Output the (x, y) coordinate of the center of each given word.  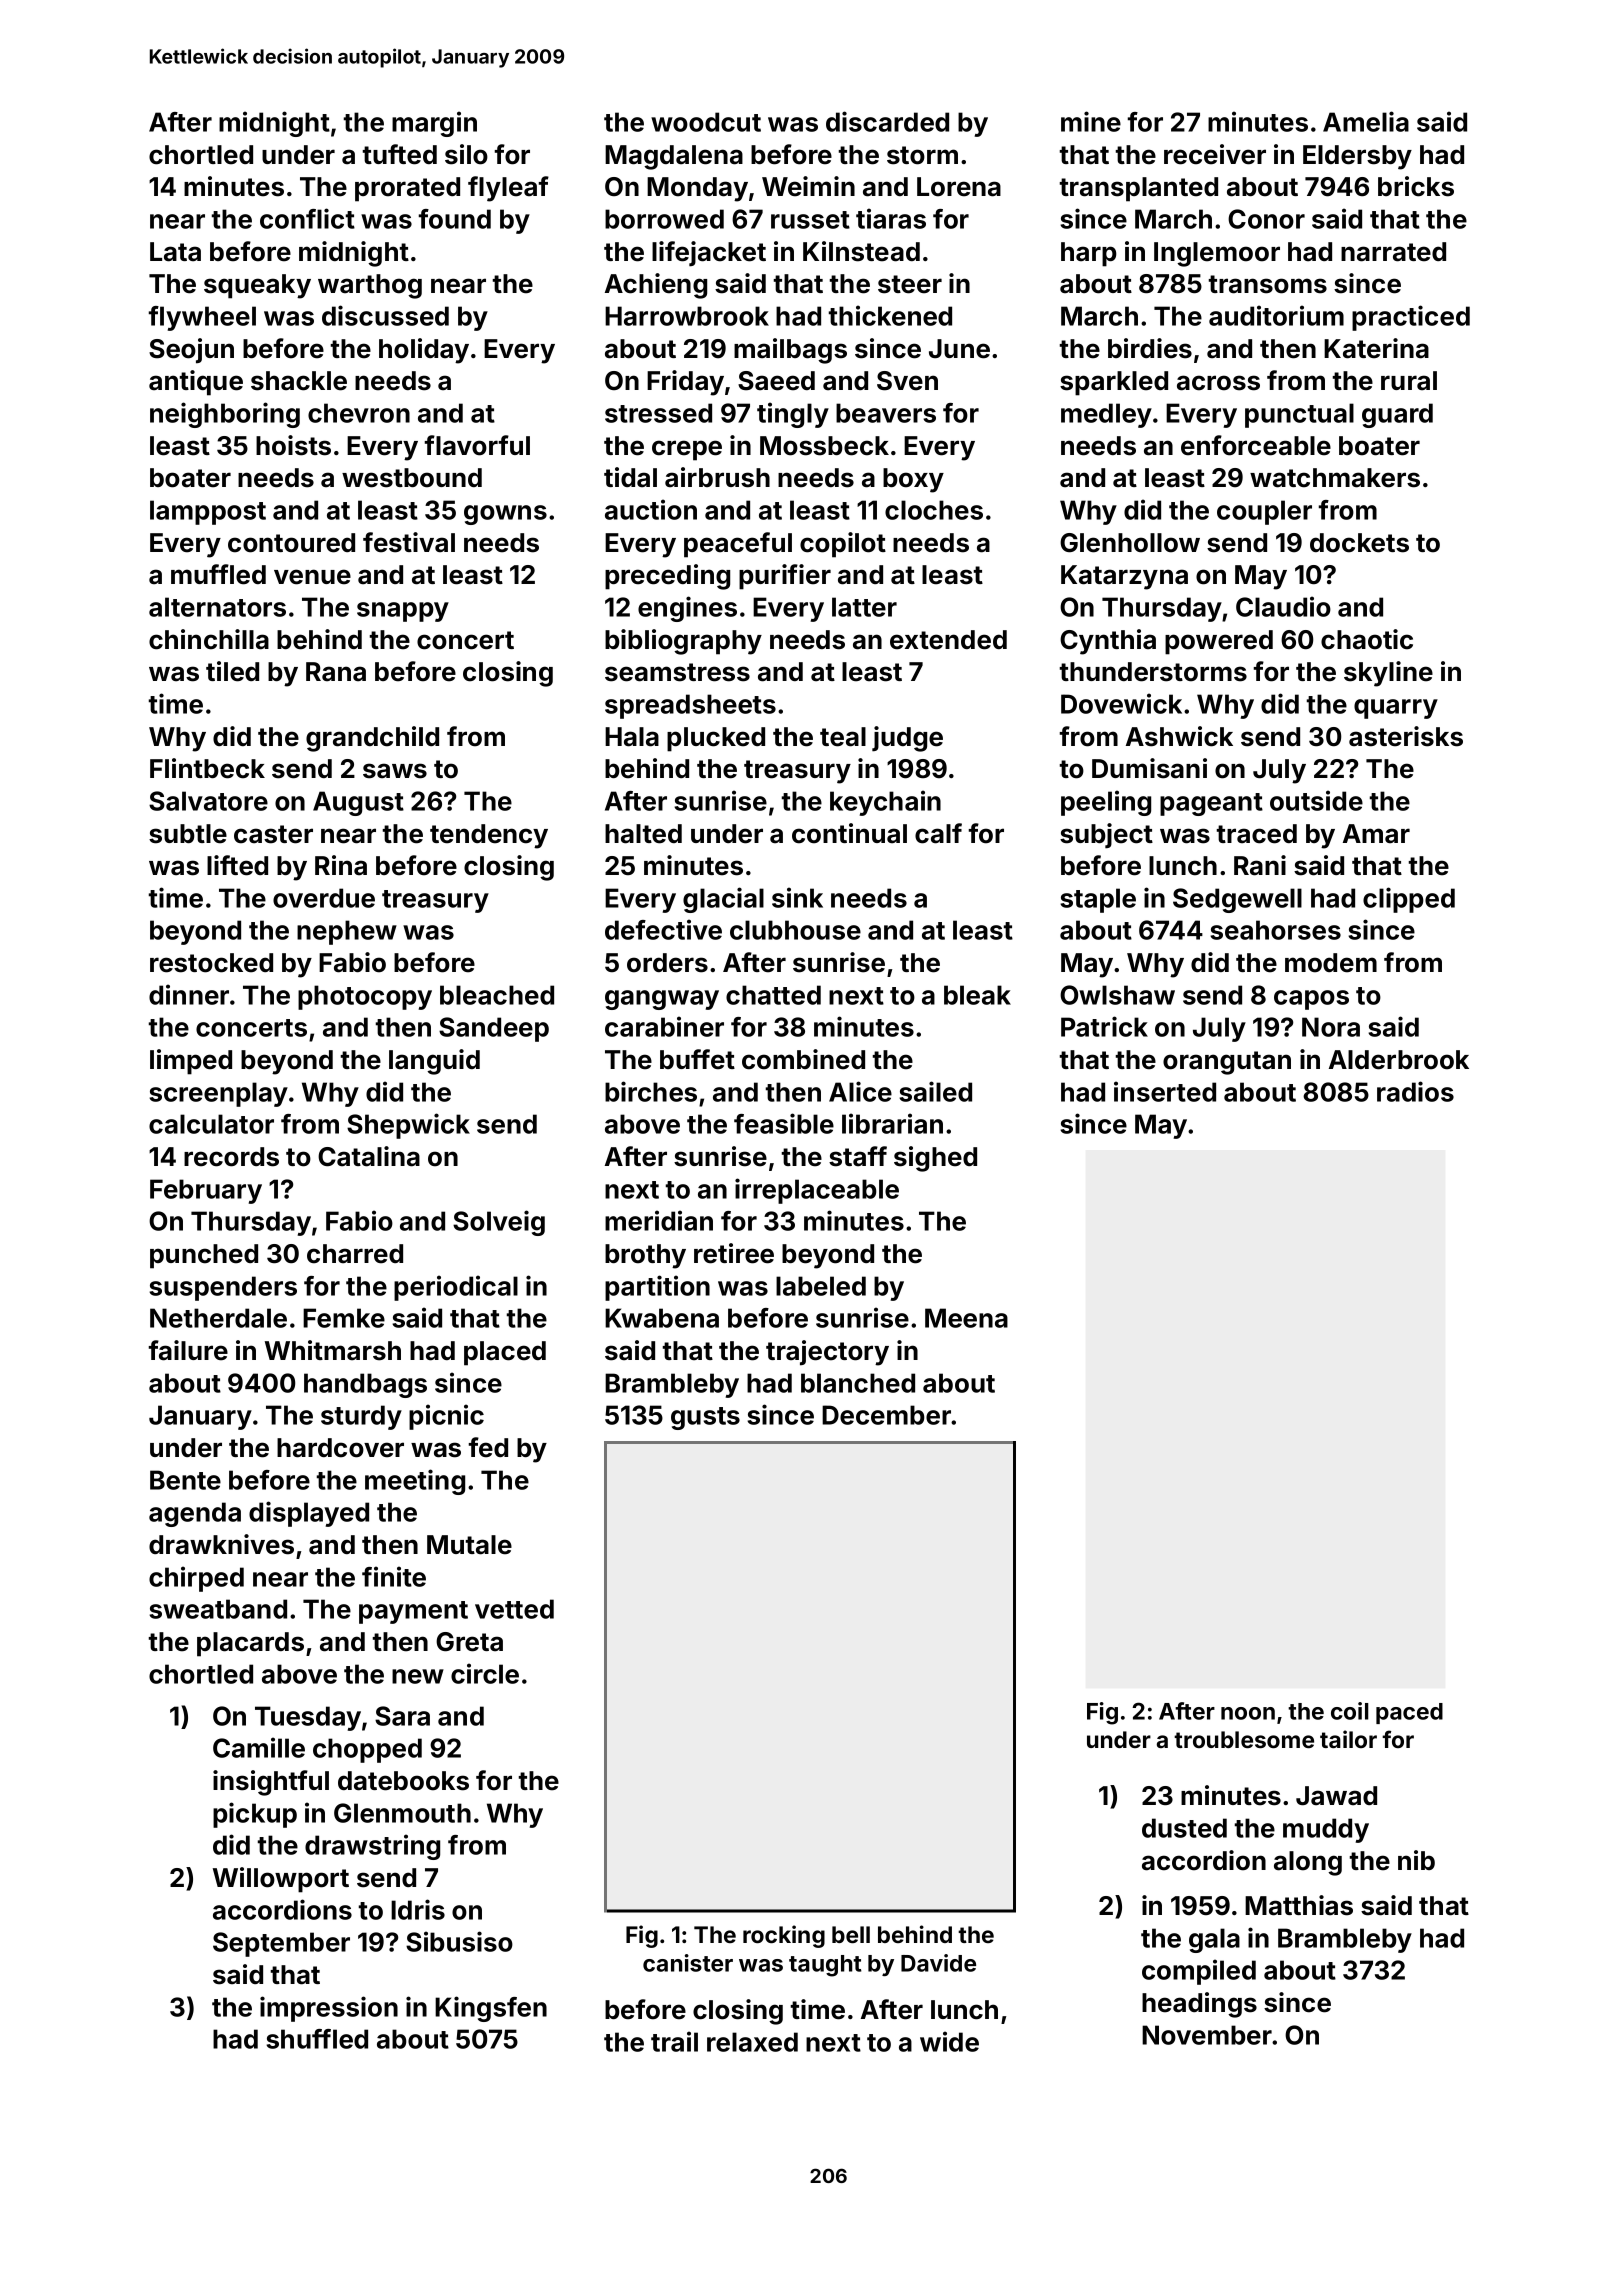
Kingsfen (491, 2009)
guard (1397, 415)
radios (1415, 1091)
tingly (793, 415)
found (455, 219)
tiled (232, 671)
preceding (667, 577)
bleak (977, 995)
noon (1248, 1713)
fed (488, 1447)
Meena (966, 1318)
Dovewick (1121, 703)
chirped (196, 1579)
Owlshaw (1117, 995)
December (887, 1415)
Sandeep (494, 1029)
